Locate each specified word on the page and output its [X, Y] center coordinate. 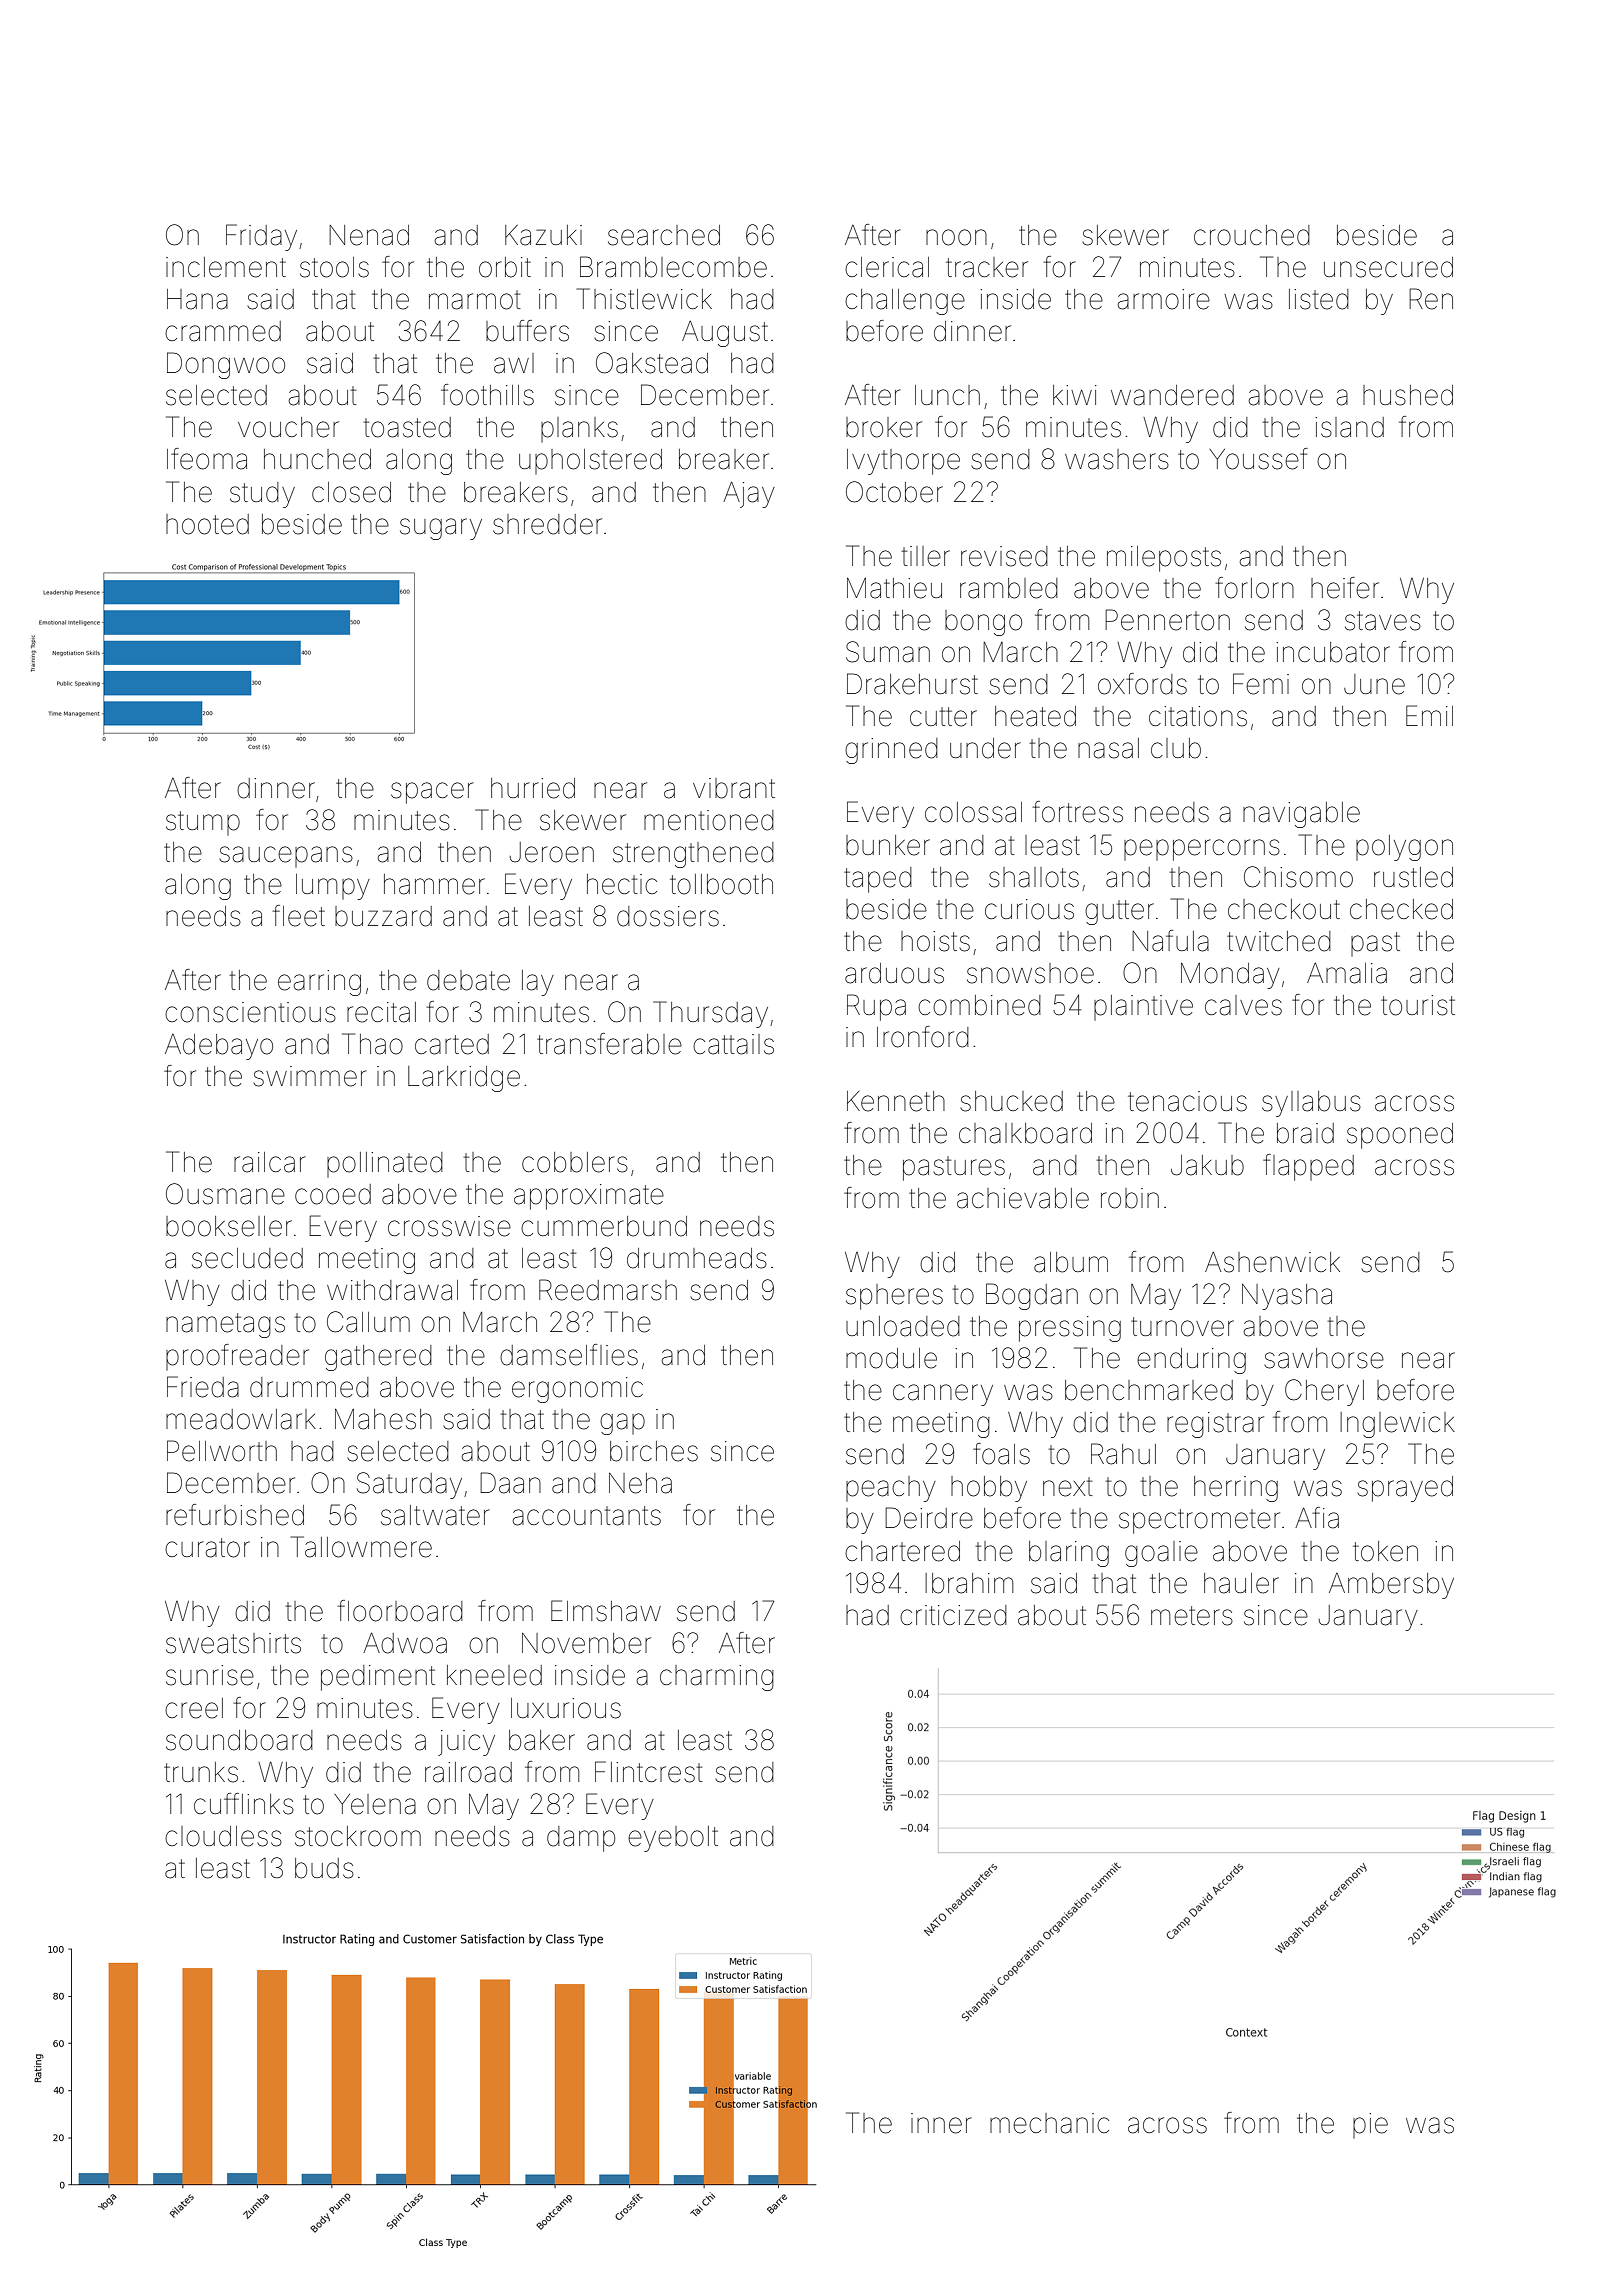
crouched [1252, 235]
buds [324, 1868]
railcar [270, 1162]
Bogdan [1032, 1296]
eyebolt [673, 1839]
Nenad [369, 235]
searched [664, 235]
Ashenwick [1272, 1262]
